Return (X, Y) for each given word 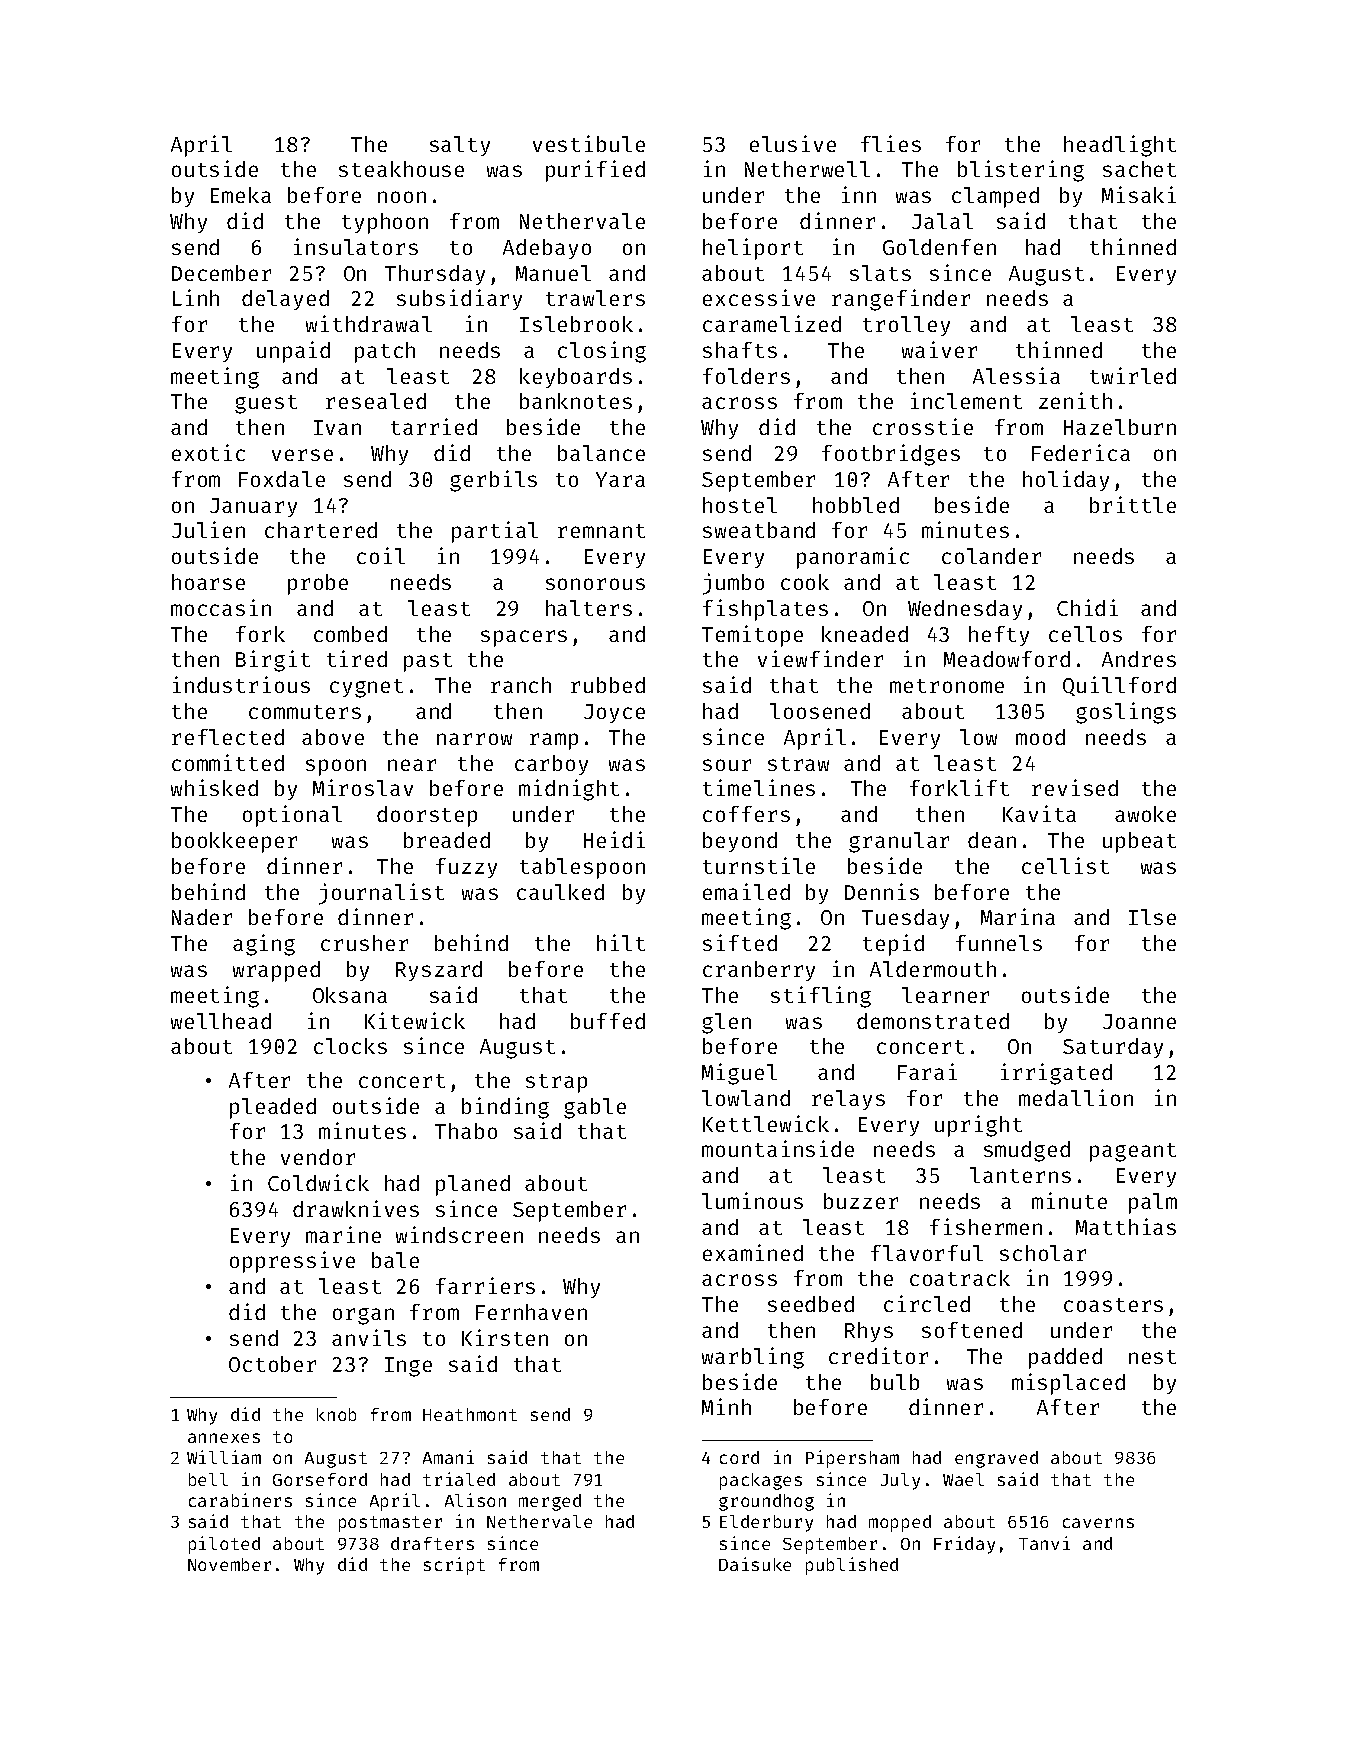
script (454, 1566)
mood (1040, 737)
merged (550, 1502)
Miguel (739, 1074)
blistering (1021, 171)
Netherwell (807, 169)
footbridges (891, 455)
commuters (305, 712)
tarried (434, 426)
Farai (927, 1071)
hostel (740, 505)
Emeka (241, 195)
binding (505, 1108)
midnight (569, 790)
